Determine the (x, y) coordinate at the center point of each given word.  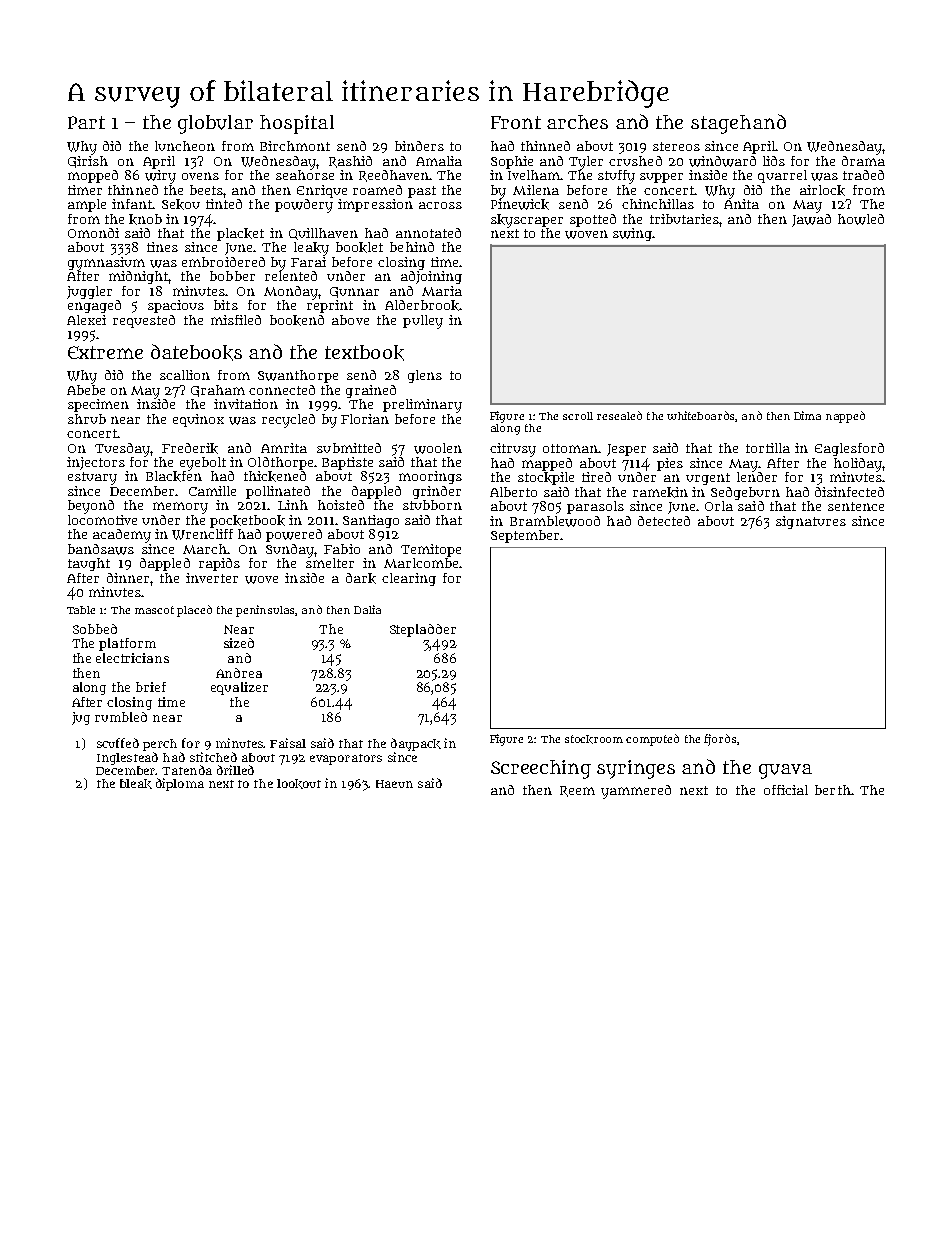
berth (833, 790)
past (422, 192)
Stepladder (423, 630)
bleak (136, 784)
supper (661, 178)
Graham (218, 391)
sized (239, 643)
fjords (720, 740)
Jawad (811, 220)
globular (215, 124)
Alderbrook (422, 305)
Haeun (394, 784)
